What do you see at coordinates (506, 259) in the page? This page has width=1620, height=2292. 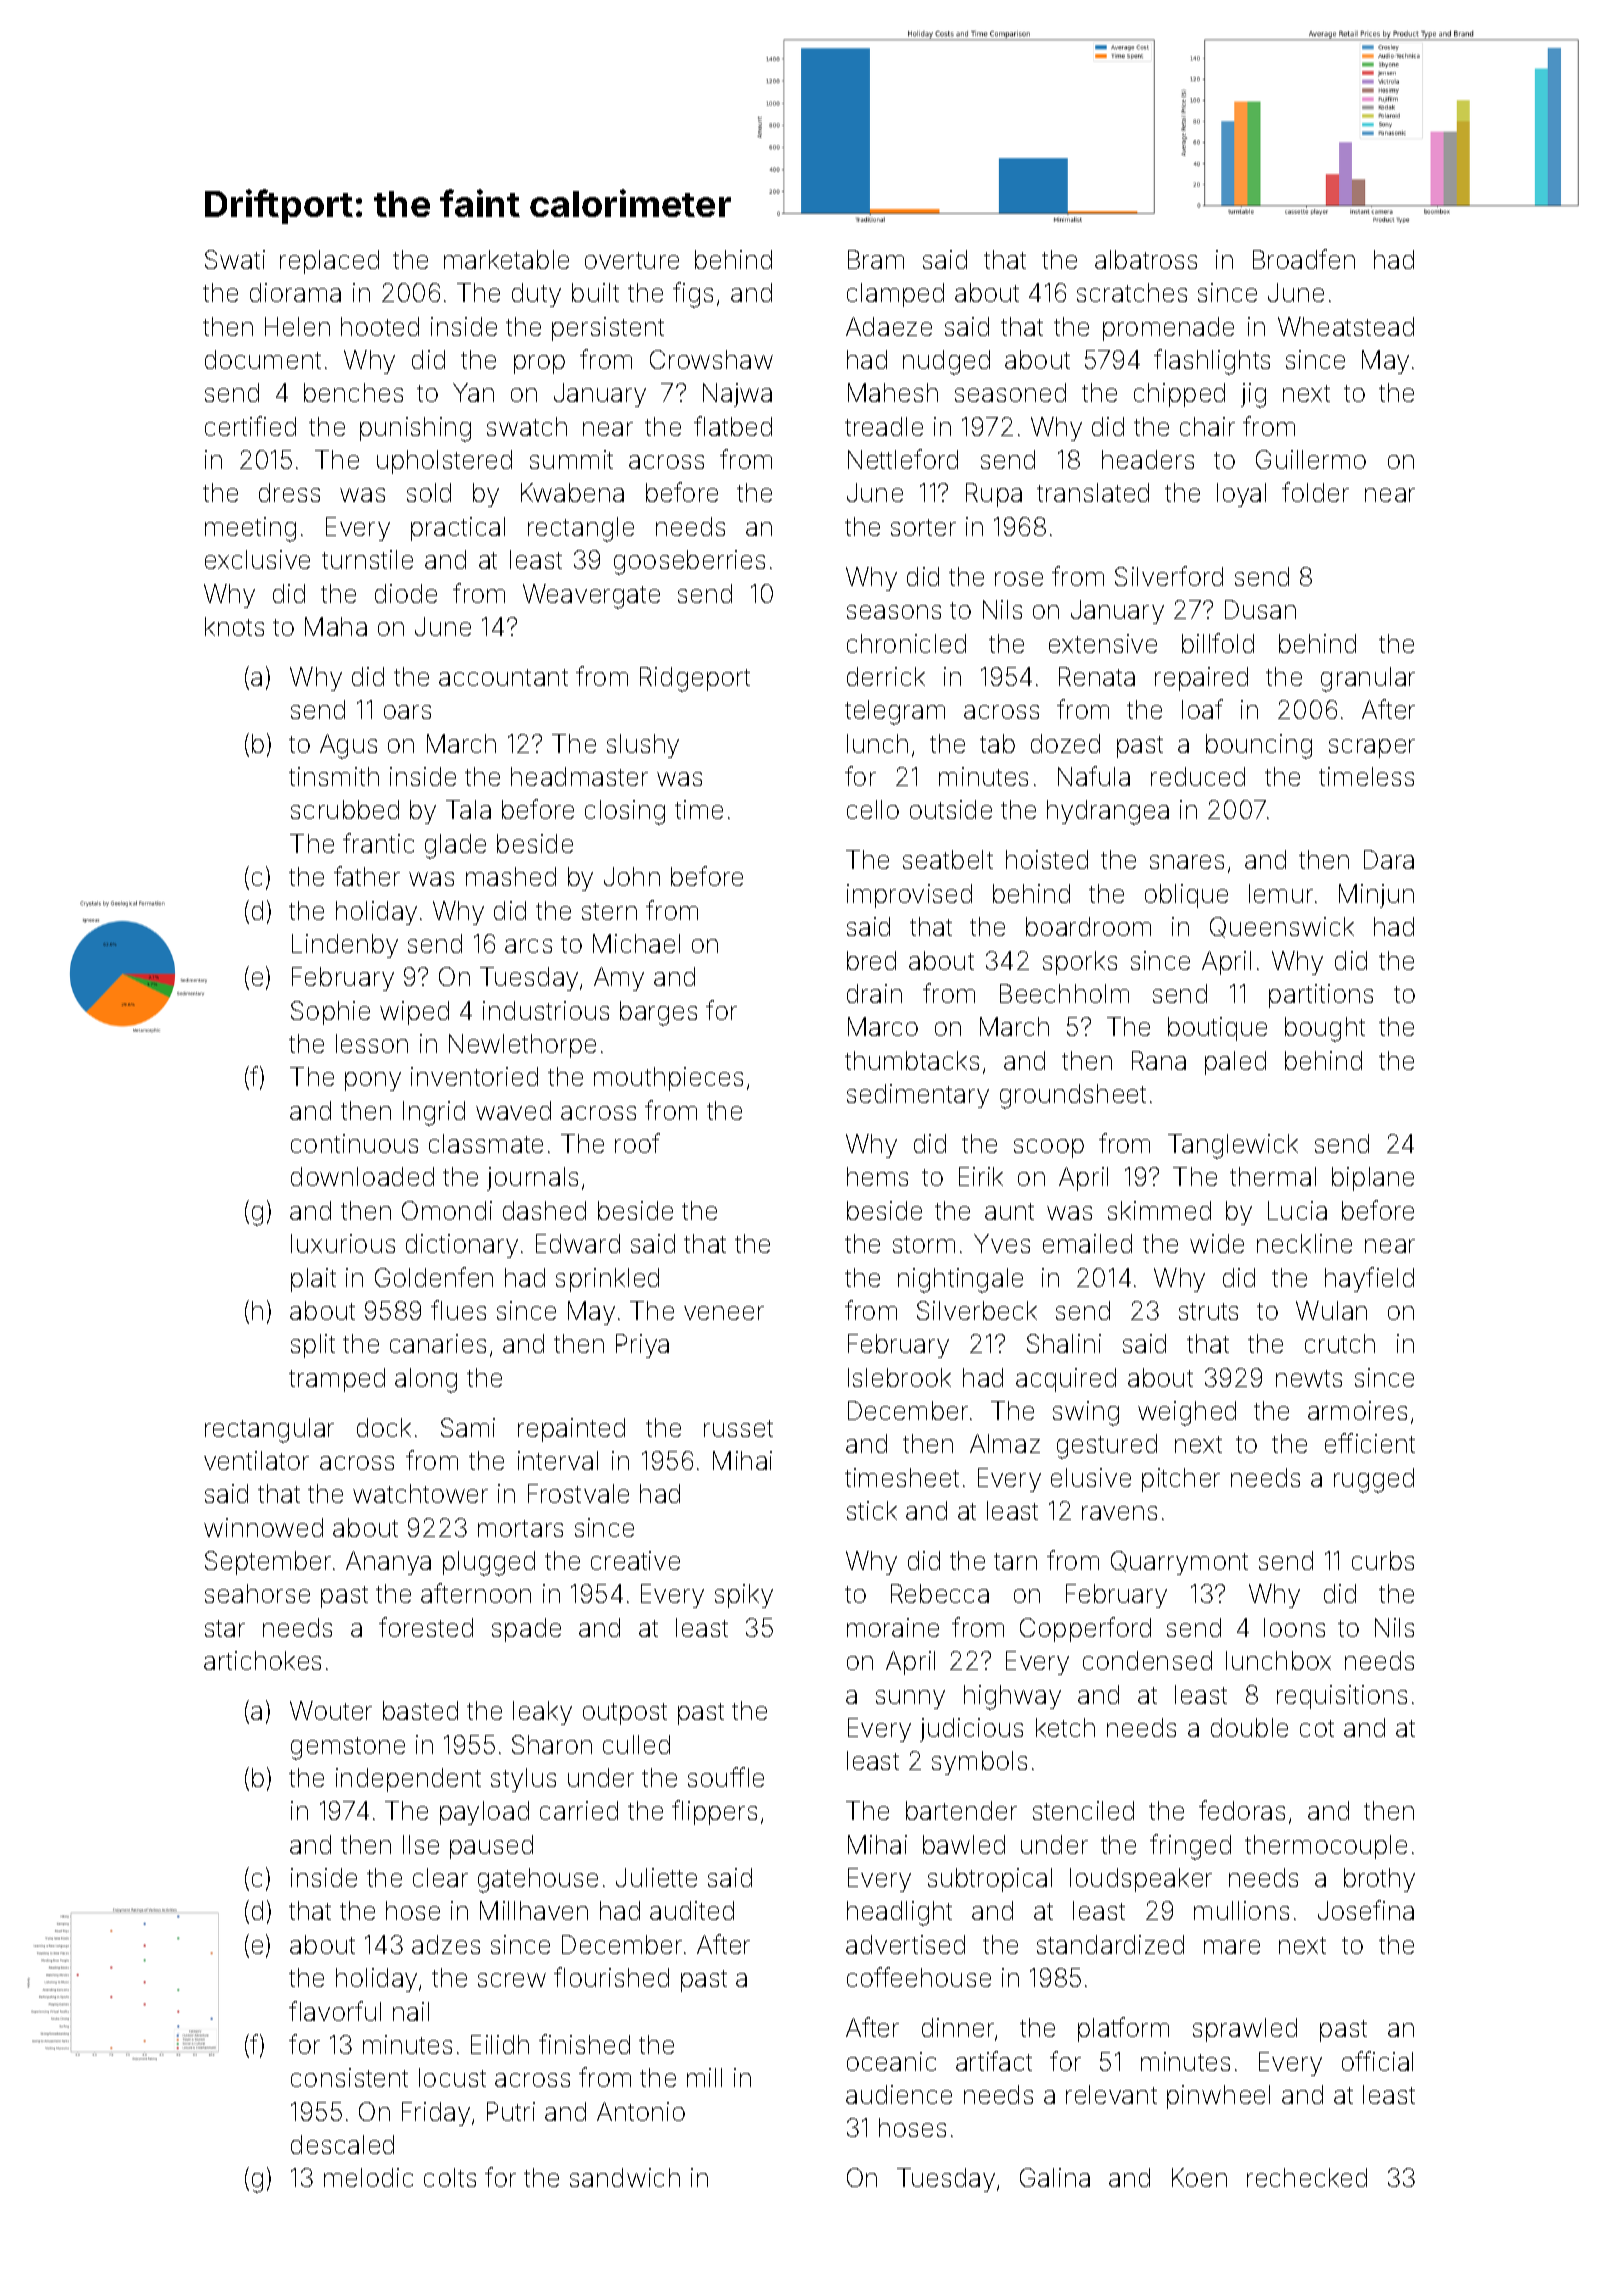 I see `marketable` at bounding box center [506, 259].
